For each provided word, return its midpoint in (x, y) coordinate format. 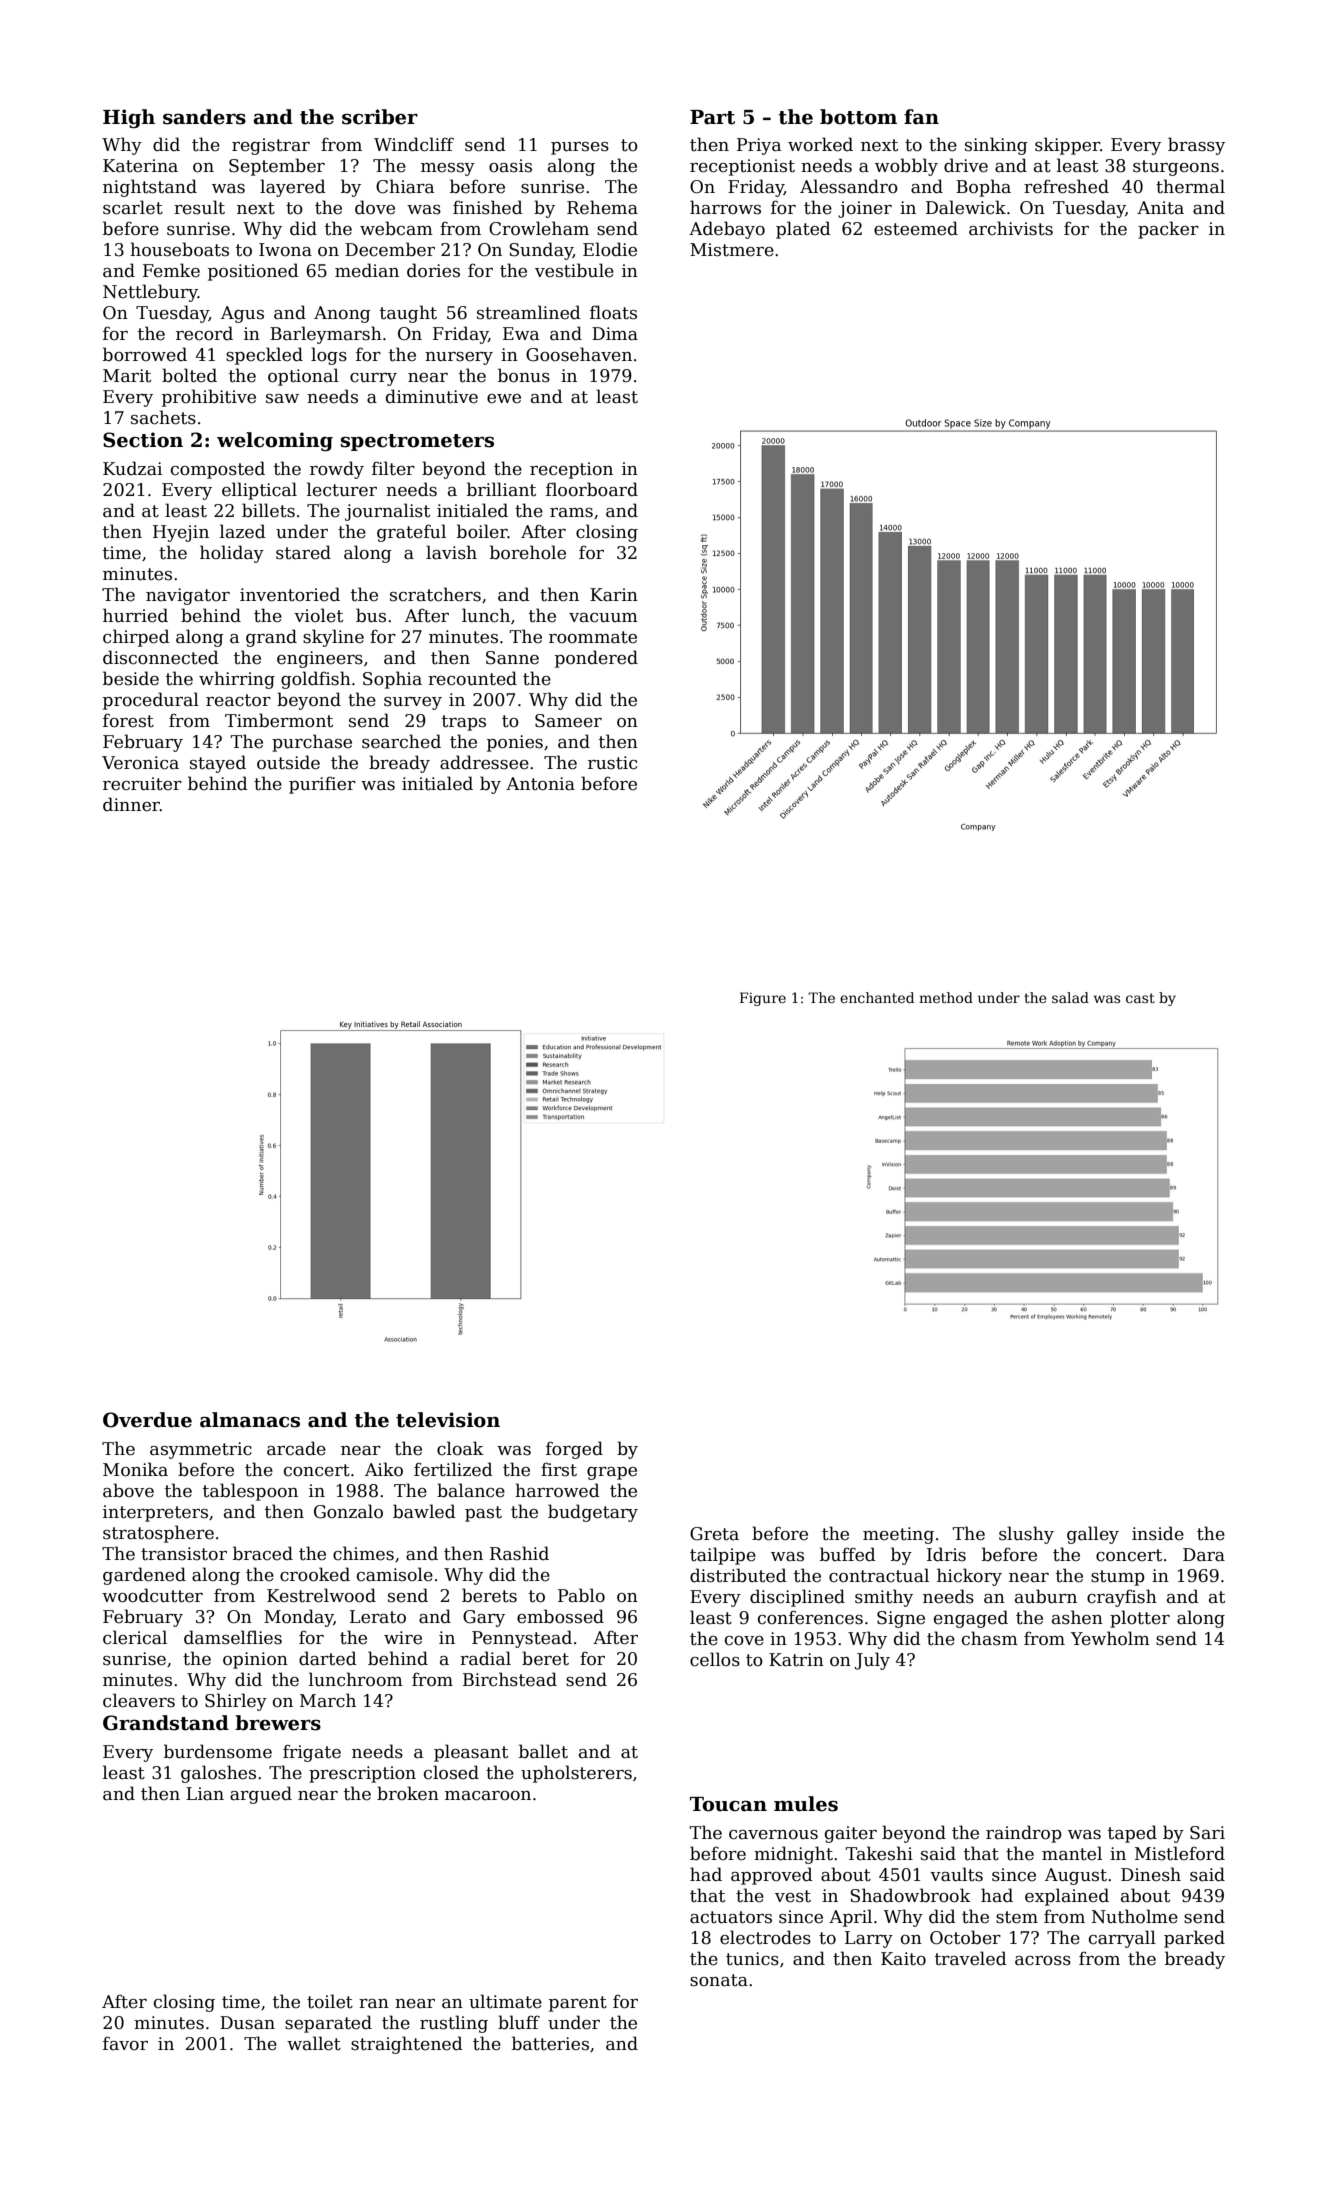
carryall (1122, 1939)
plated (803, 230)
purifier (322, 785)
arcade (296, 1448)
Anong (342, 314)
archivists (1011, 228)
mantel (1072, 1853)
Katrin (796, 1660)
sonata (719, 1980)
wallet (314, 2043)
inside (1158, 1533)
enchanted (877, 997)
